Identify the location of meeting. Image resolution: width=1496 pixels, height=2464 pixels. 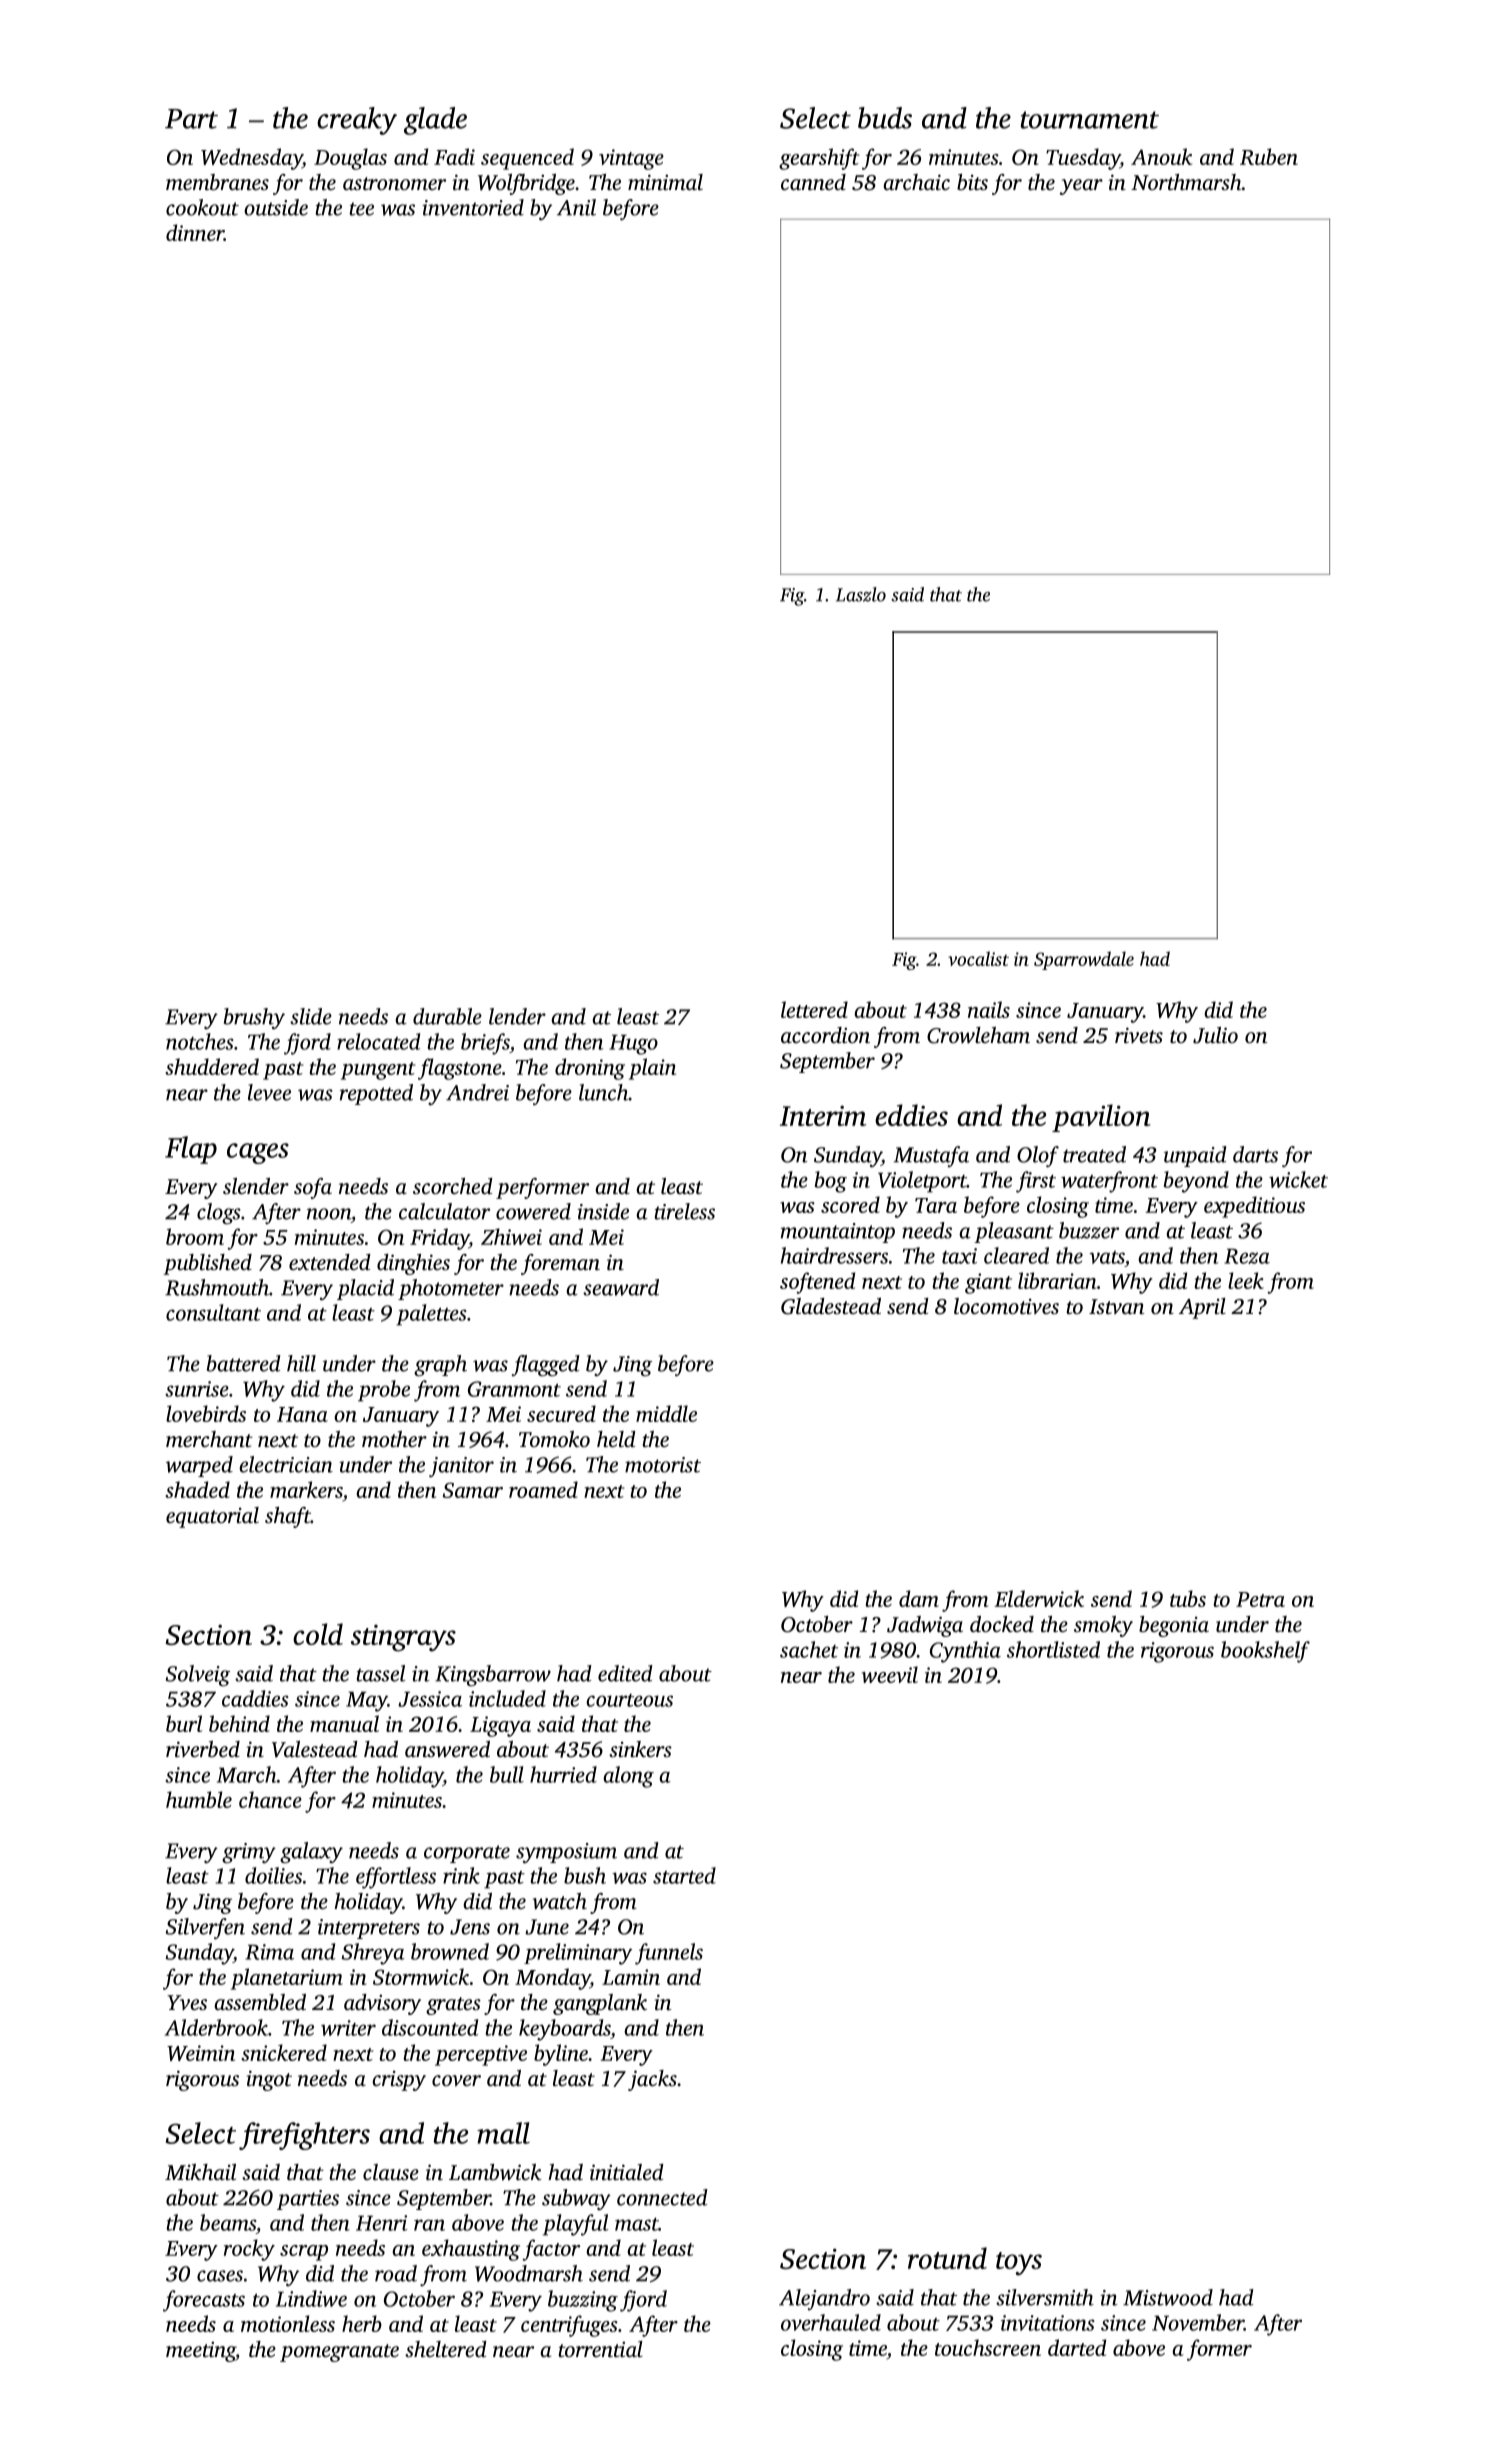
(201, 2352).
